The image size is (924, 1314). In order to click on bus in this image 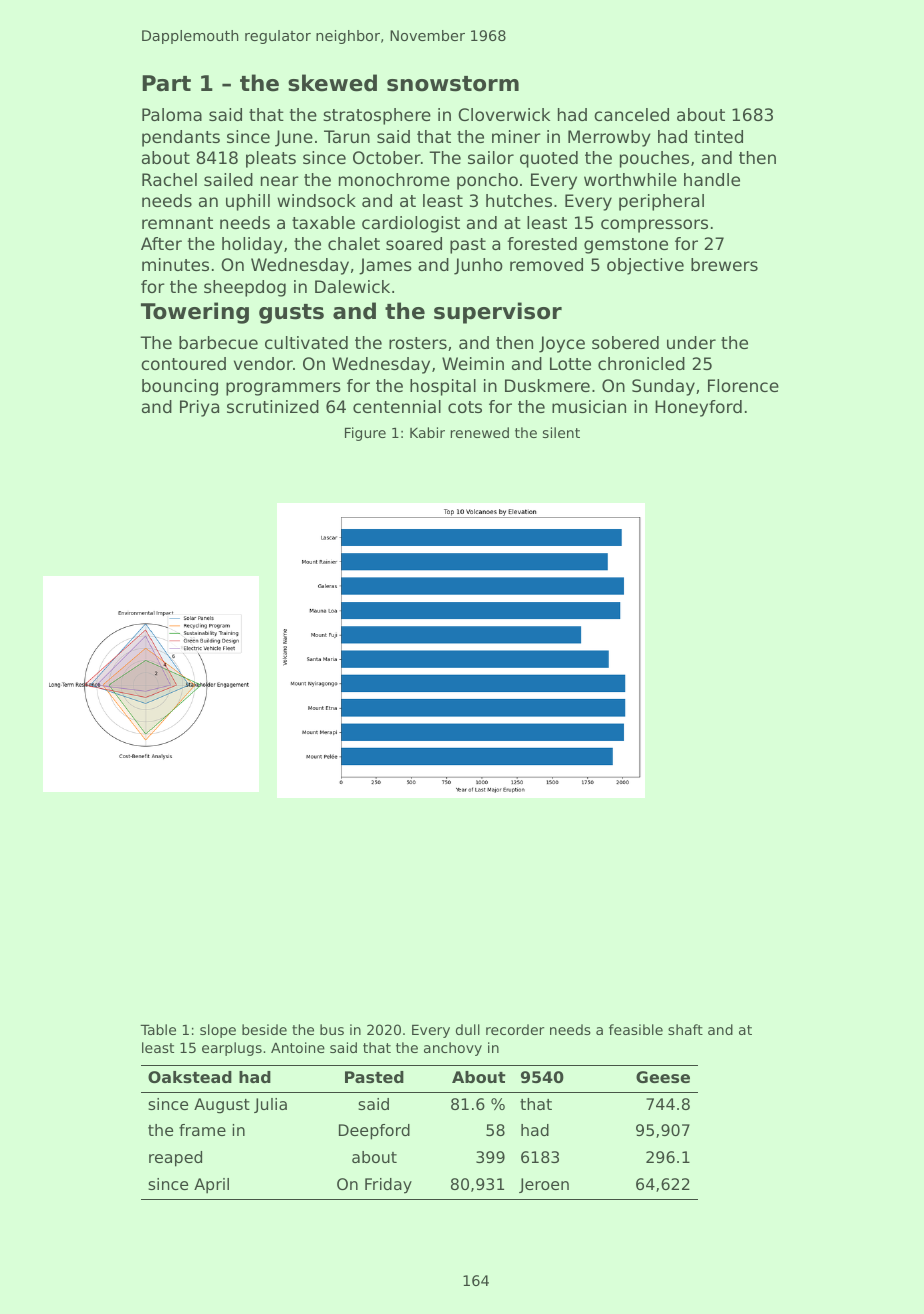, I will do `click(332, 1029)`.
